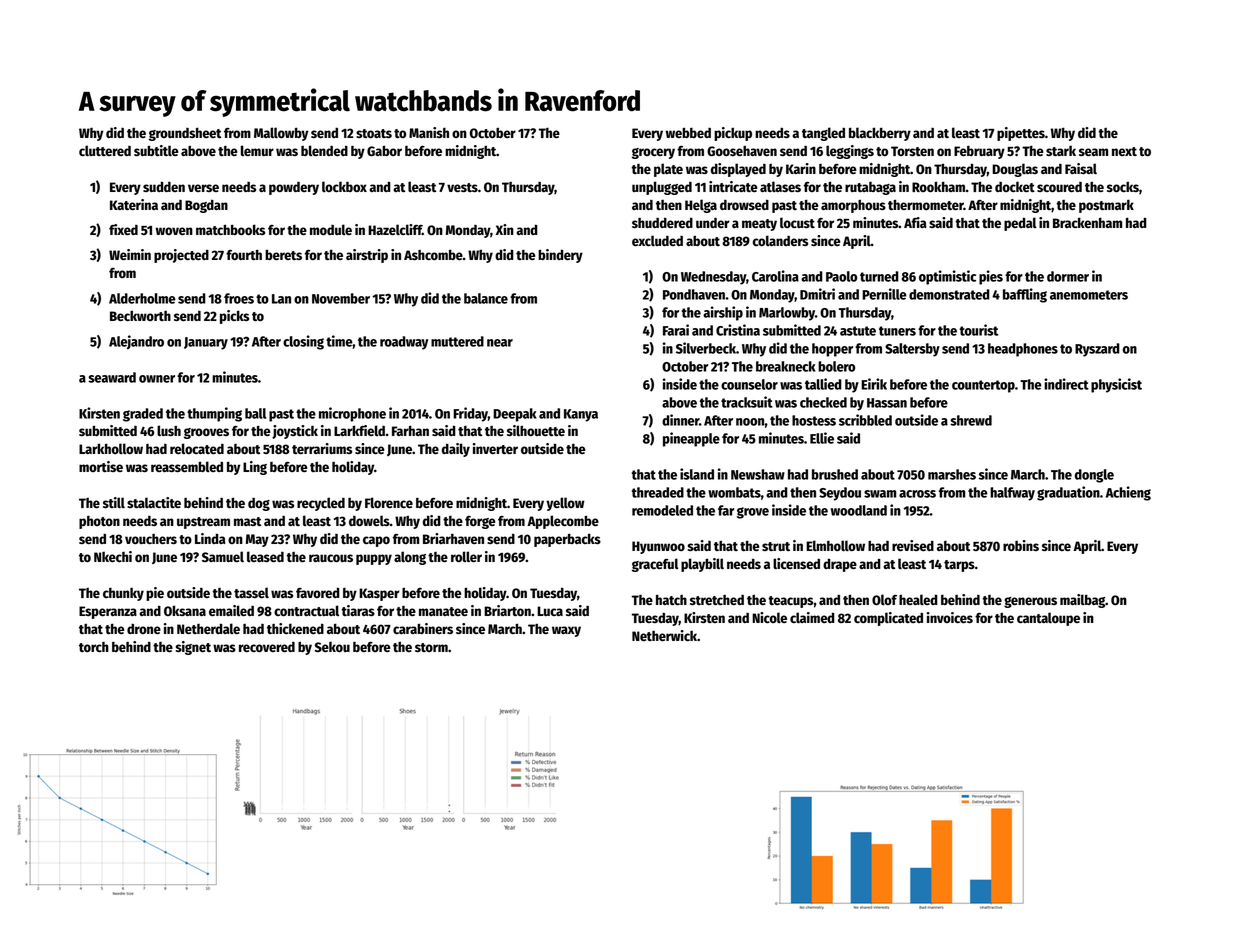  I want to click on headphones, so click(1023, 350).
